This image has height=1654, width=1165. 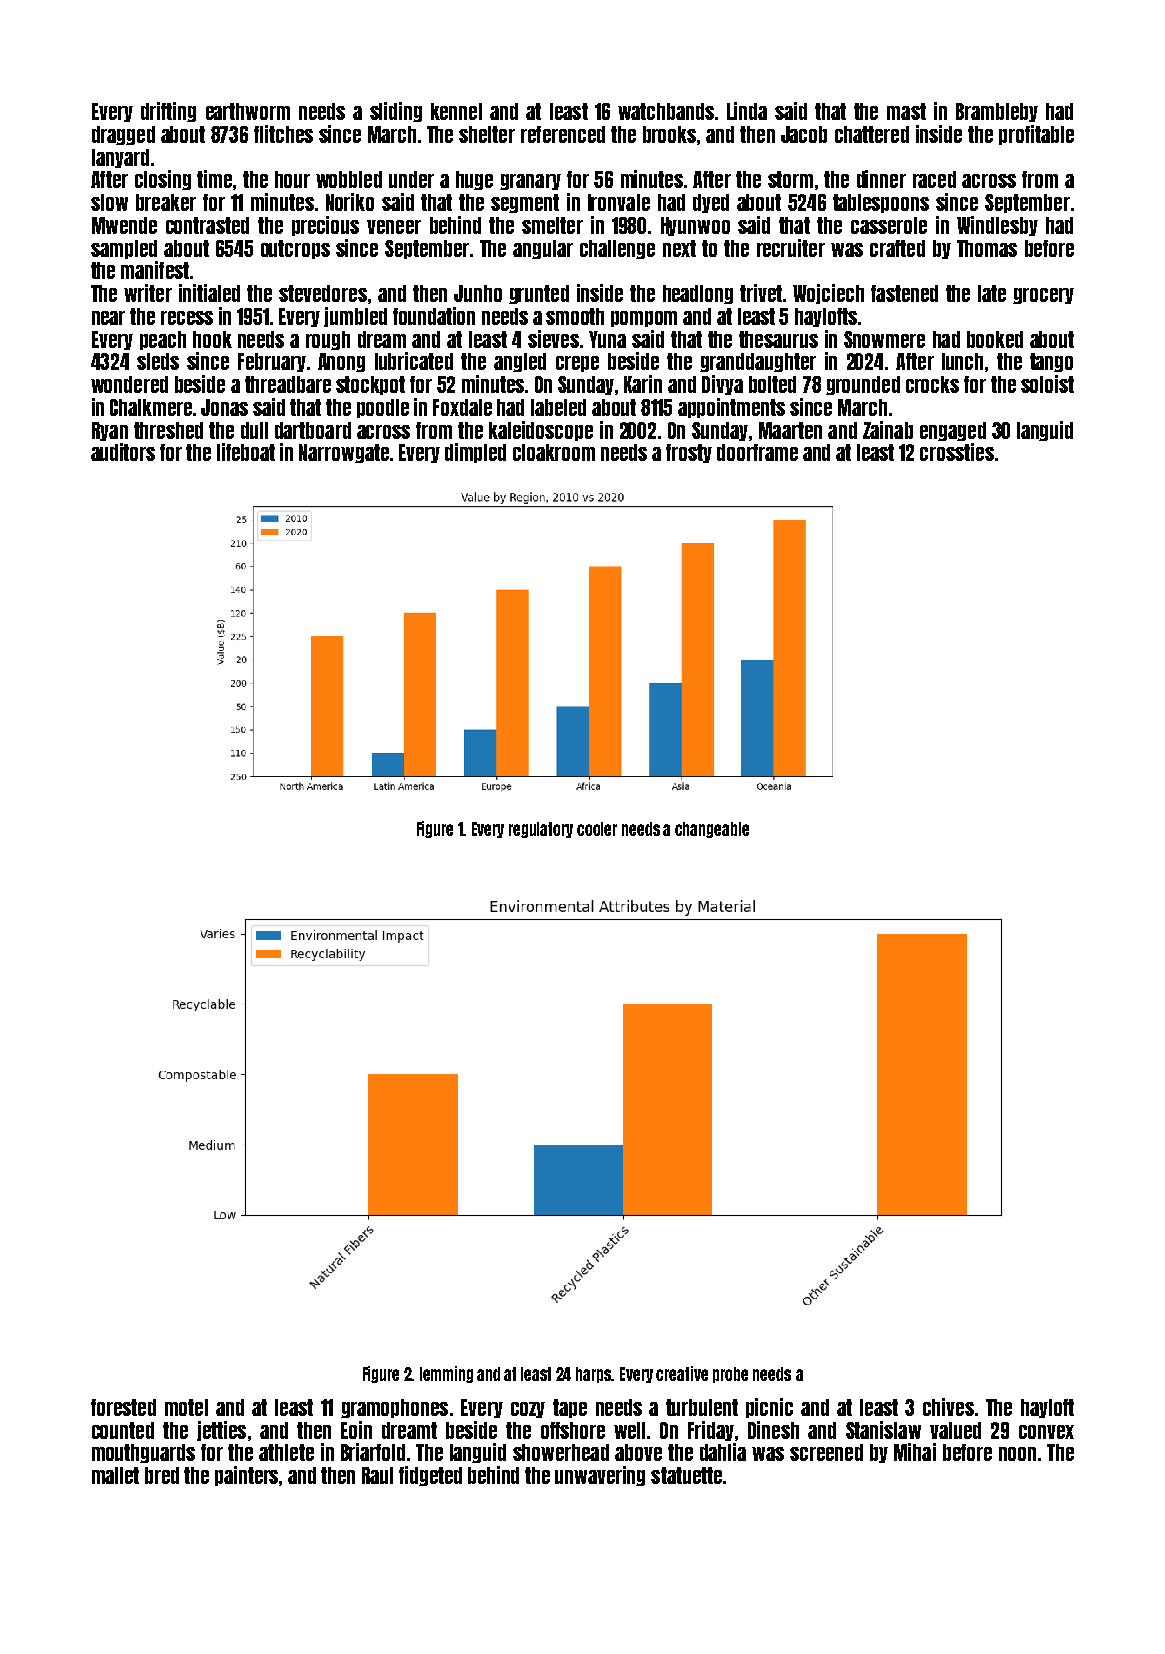 I want to click on cooler, so click(x=597, y=829).
